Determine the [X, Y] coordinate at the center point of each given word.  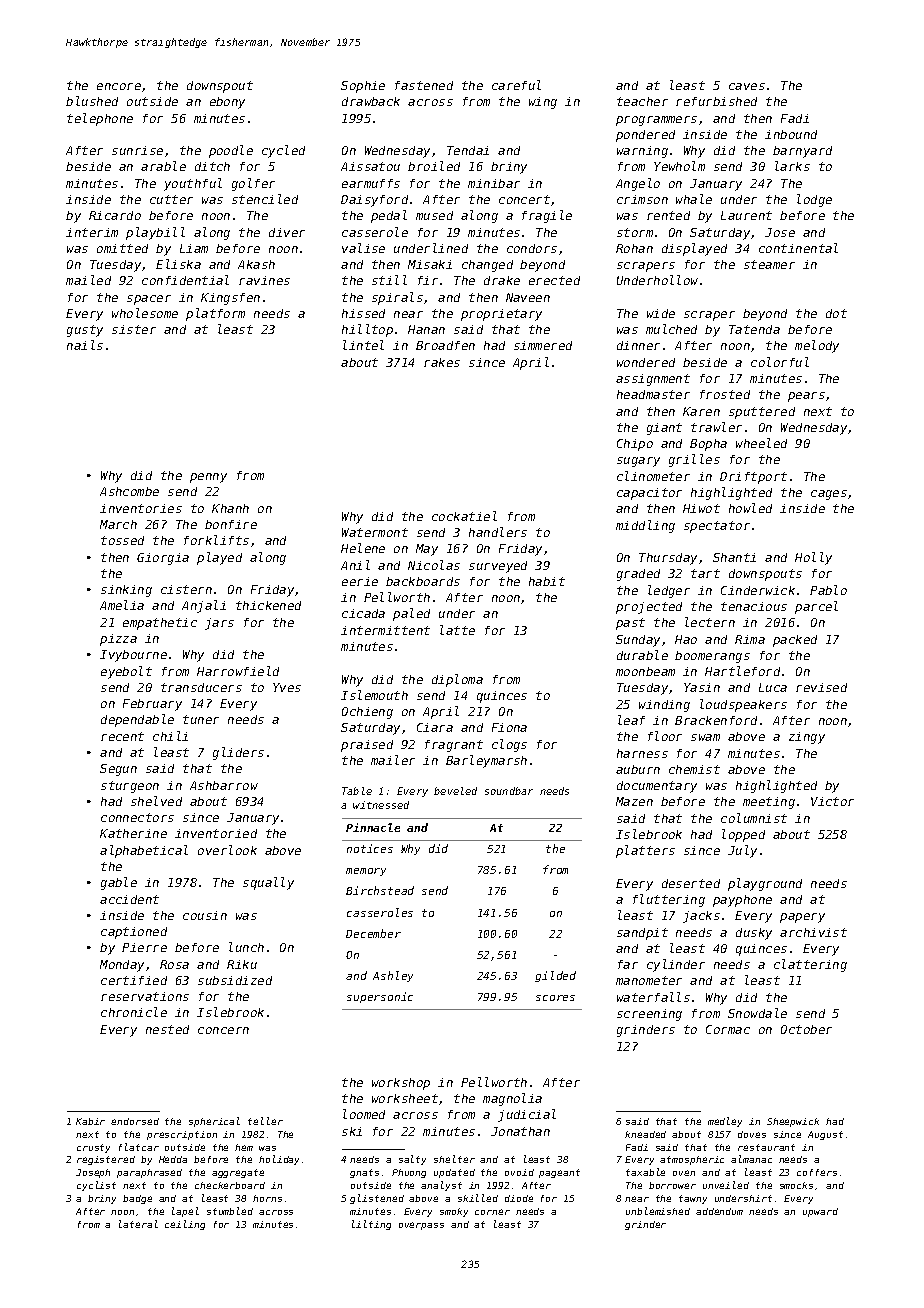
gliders [238, 753]
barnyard [802, 152]
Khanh [230, 508]
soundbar [509, 791]
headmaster [653, 394]
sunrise [137, 150]
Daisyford [374, 201]
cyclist [96, 1186]
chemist [694, 769]
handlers [498, 532]
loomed [364, 1114]
